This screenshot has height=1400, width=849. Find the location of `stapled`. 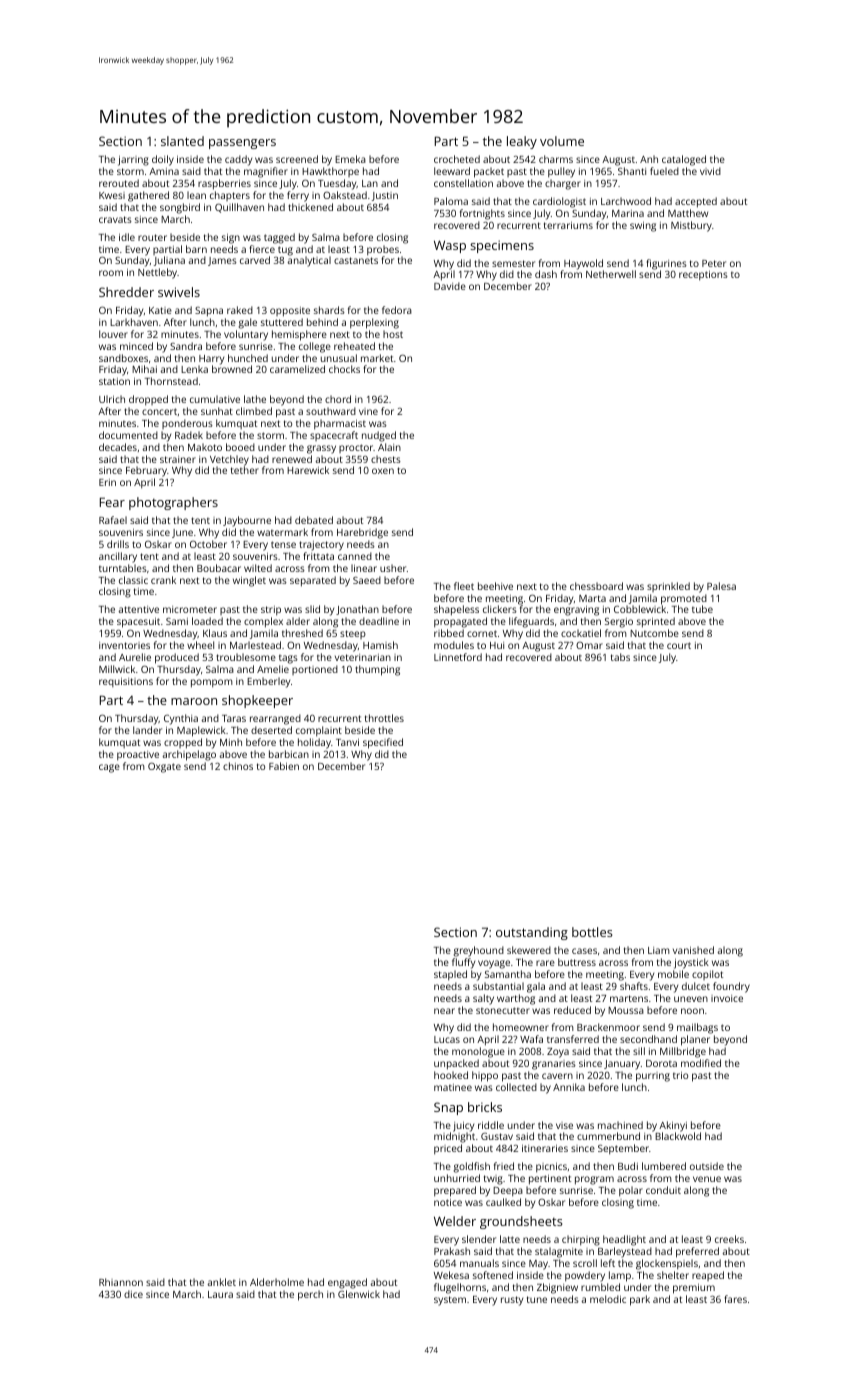

stapled is located at coordinates (450, 975).
